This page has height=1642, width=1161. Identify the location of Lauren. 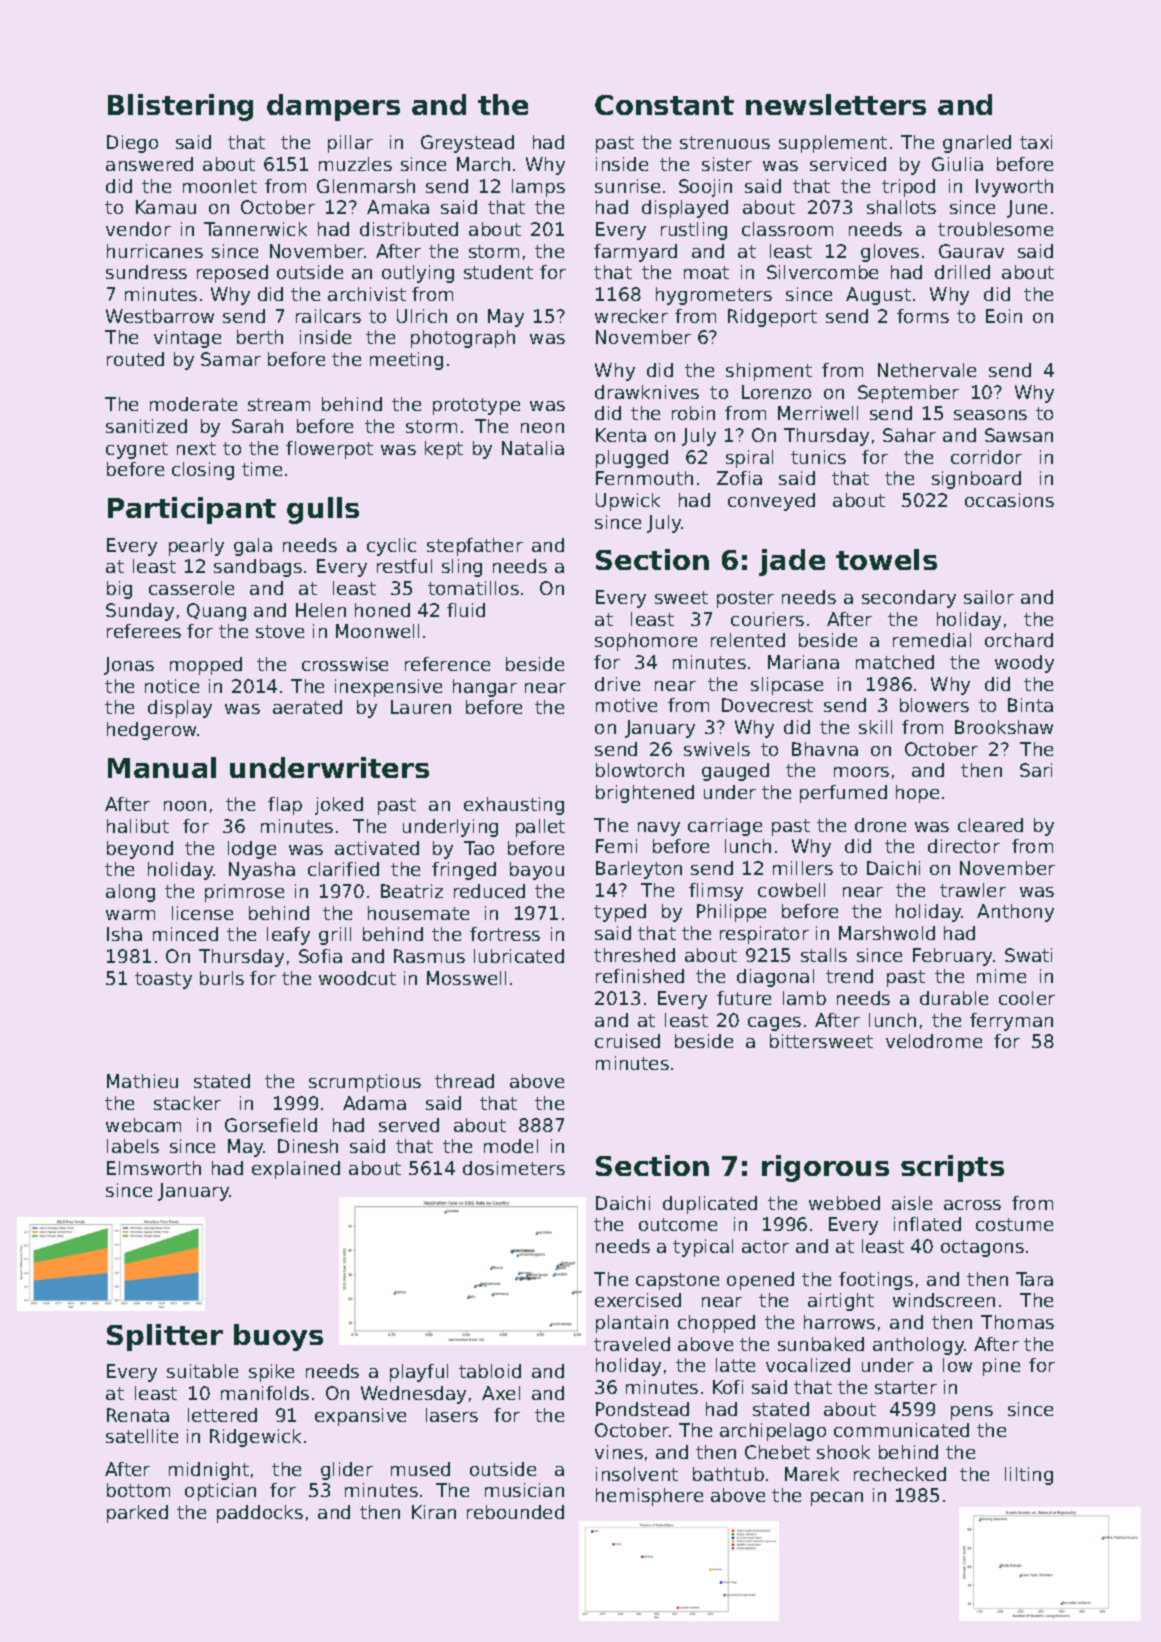
(421, 707).
